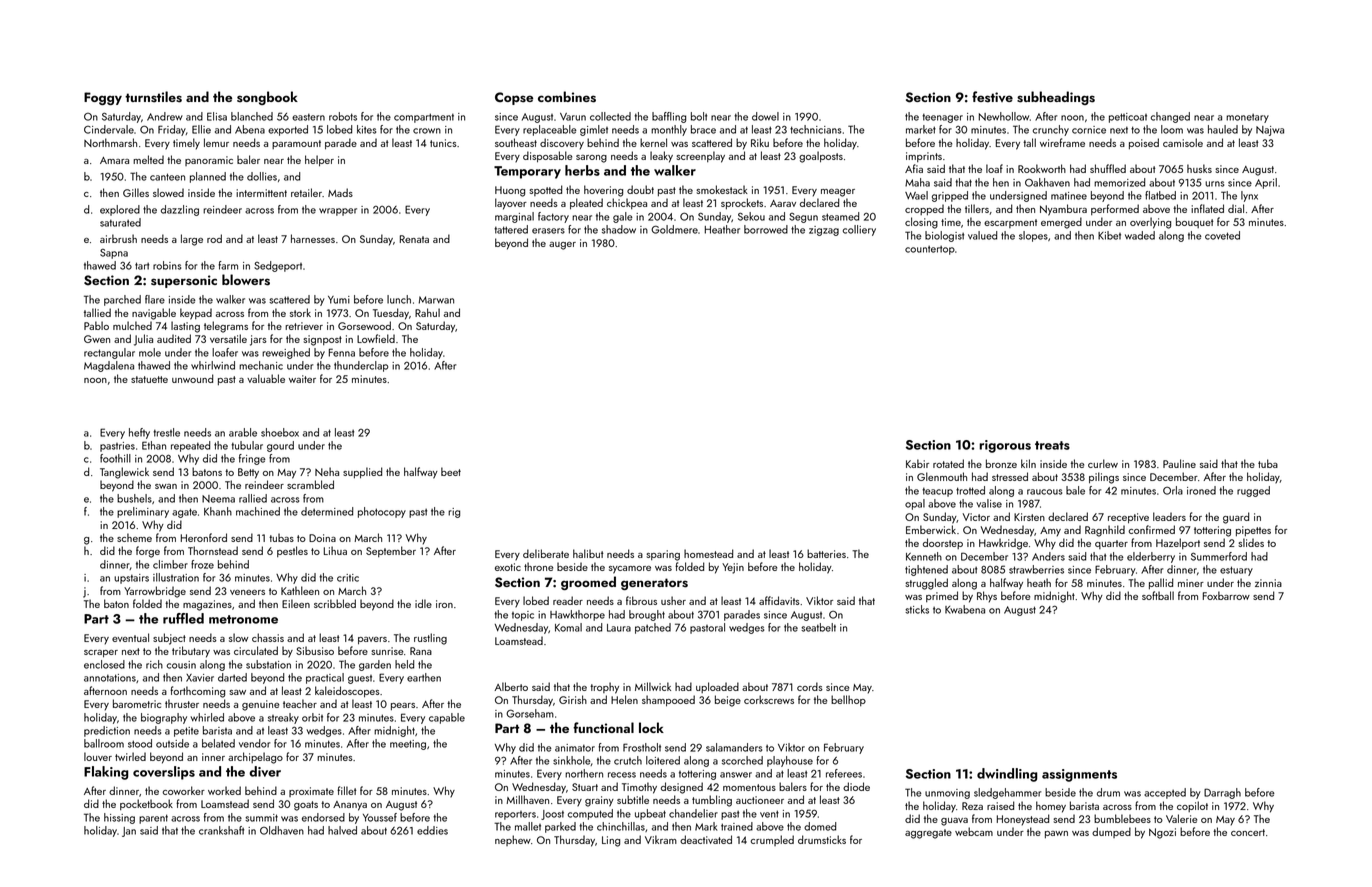 The width and height of the screenshot is (1372, 887). Describe the element at coordinates (1158, 595) in the screenshot. I see `softball` at that location.
